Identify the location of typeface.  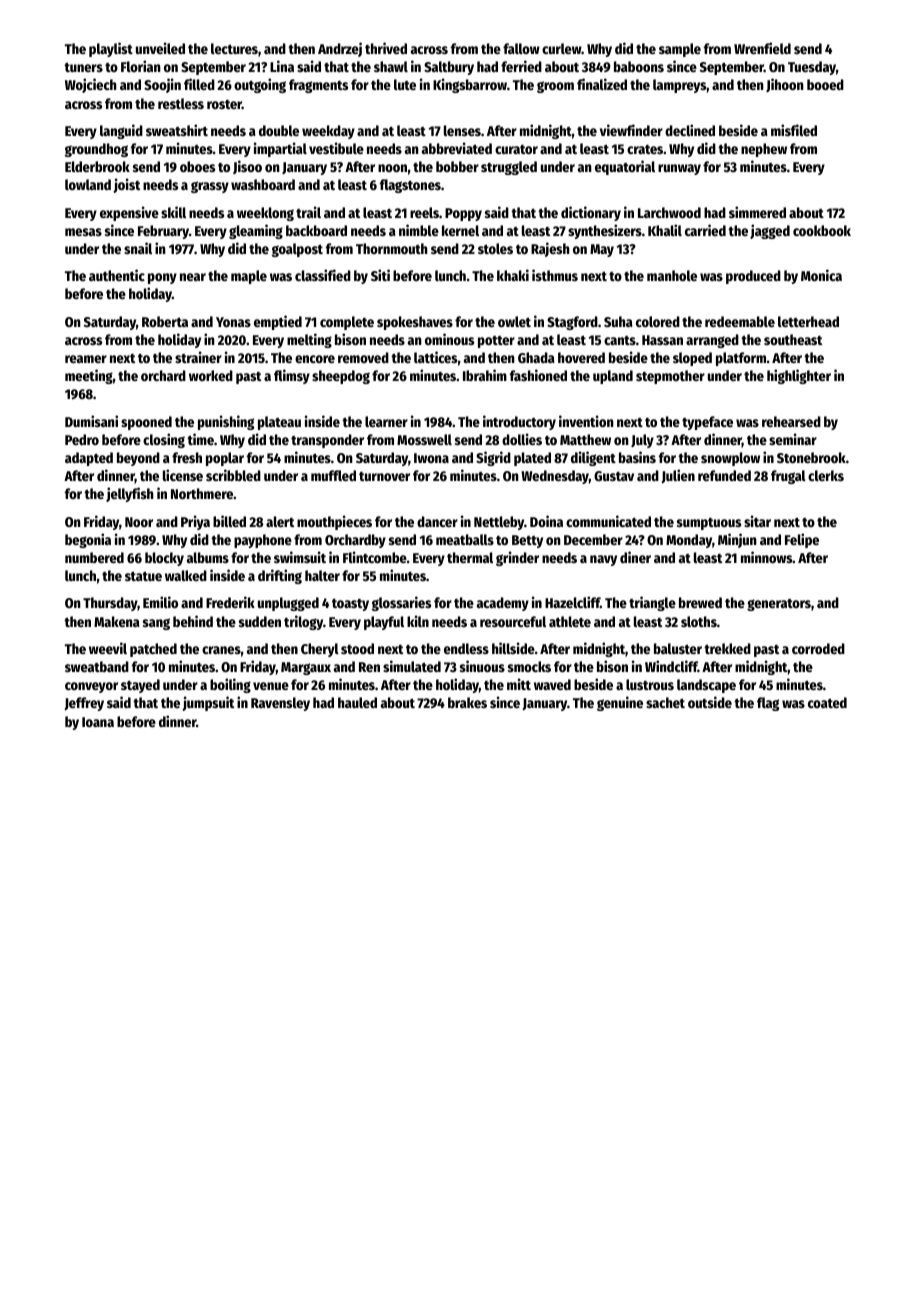
(707, 423).
